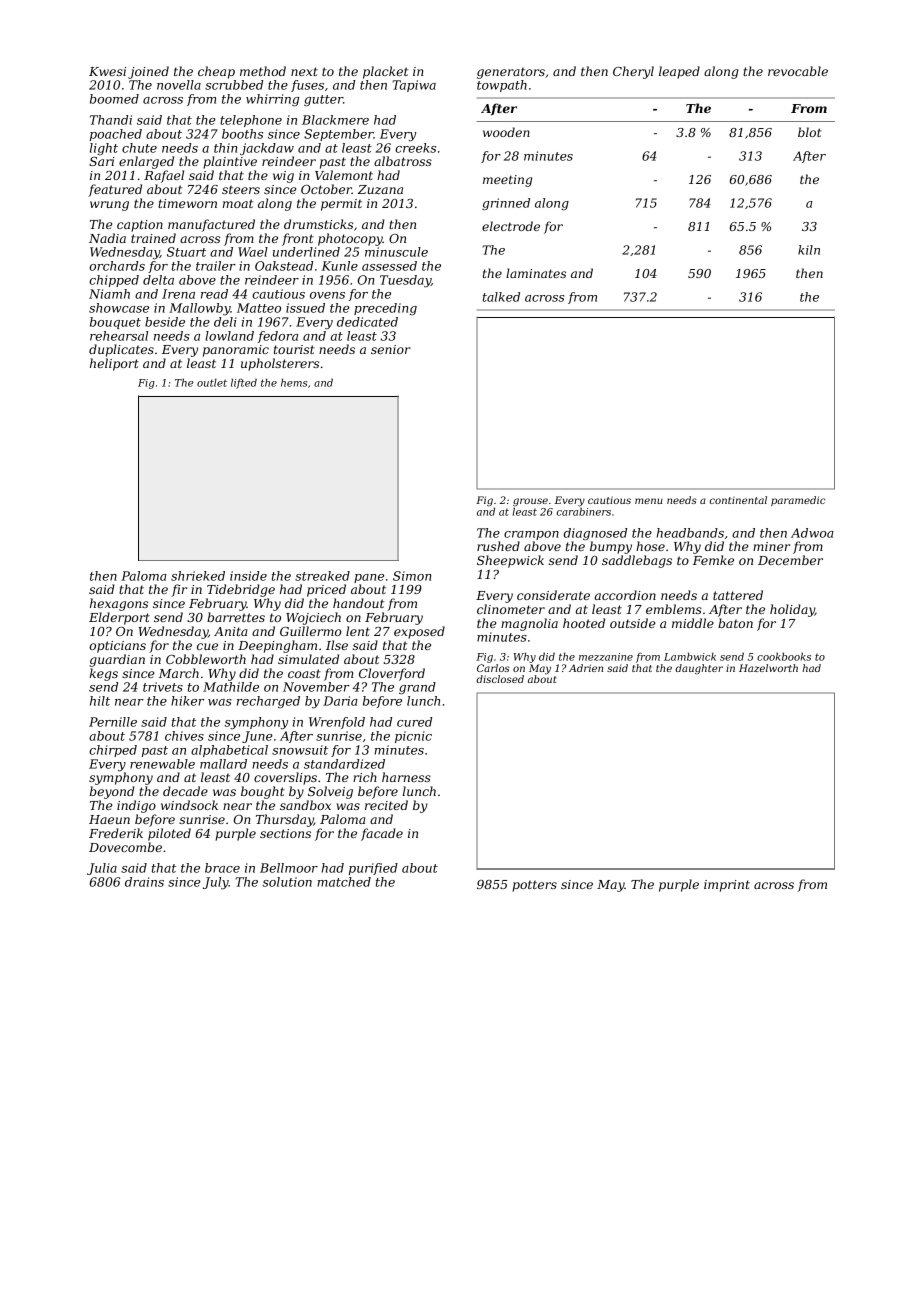 Image resolution: width=924 pixels, height=1308 pixels. What do you see at coordinates (198, 576) in the screenshot?
I see `shrieked` at bounding box center [198, 576].
